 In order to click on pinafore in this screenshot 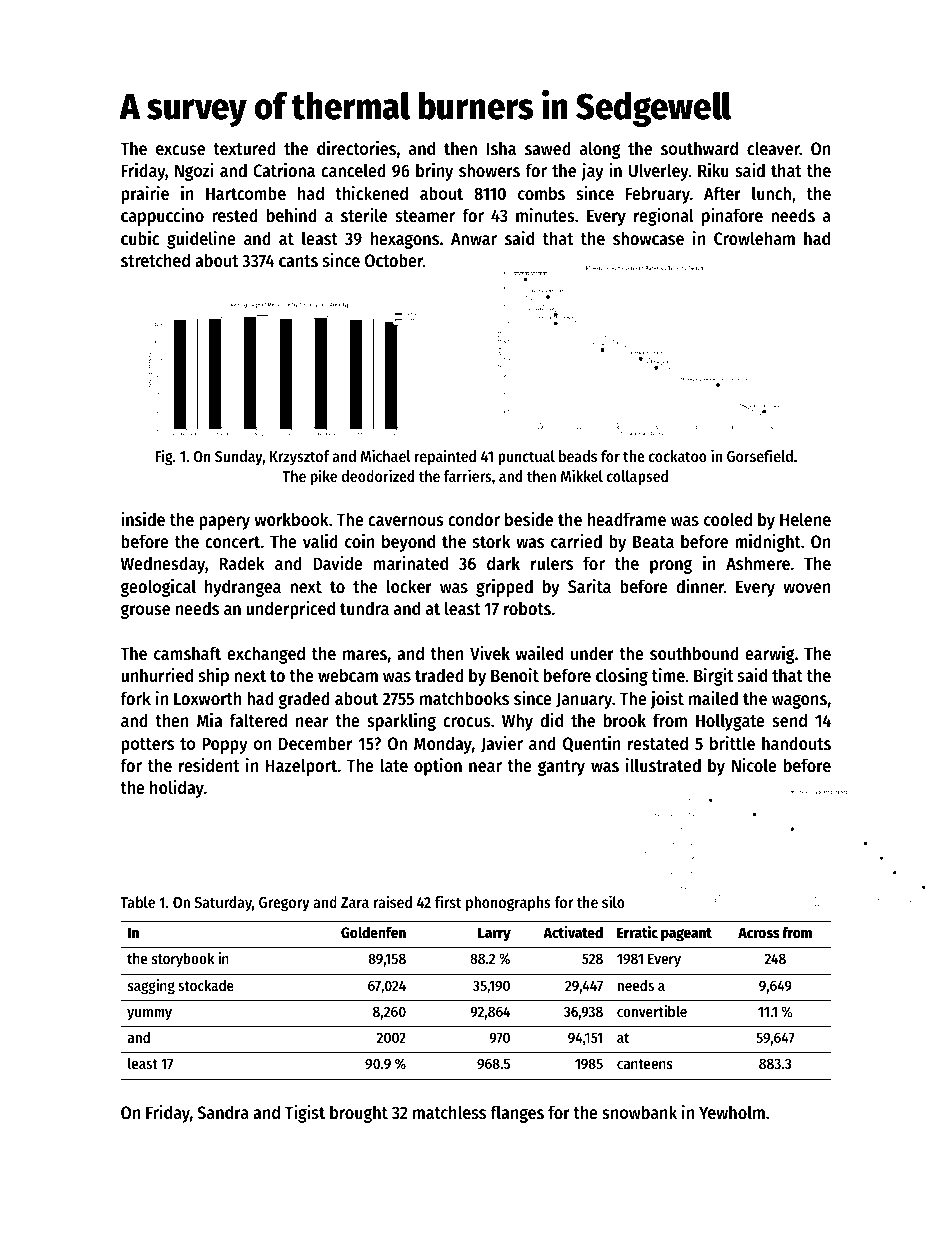, I will do `click(732, 217)`.
